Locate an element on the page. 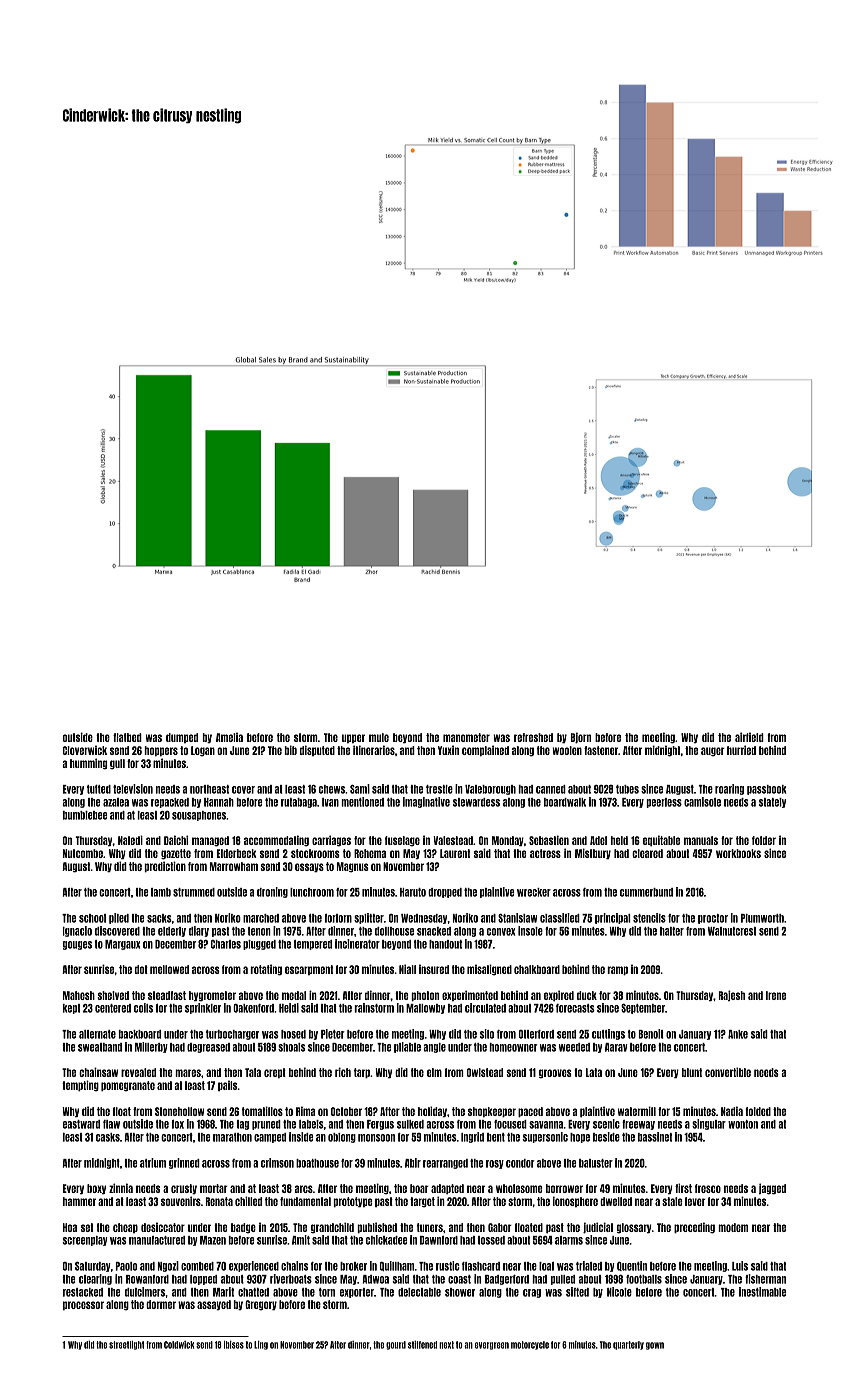 Image resolution: width=849 pixels, height=1400 pixels. upper is located at coordinates (353, 738).
